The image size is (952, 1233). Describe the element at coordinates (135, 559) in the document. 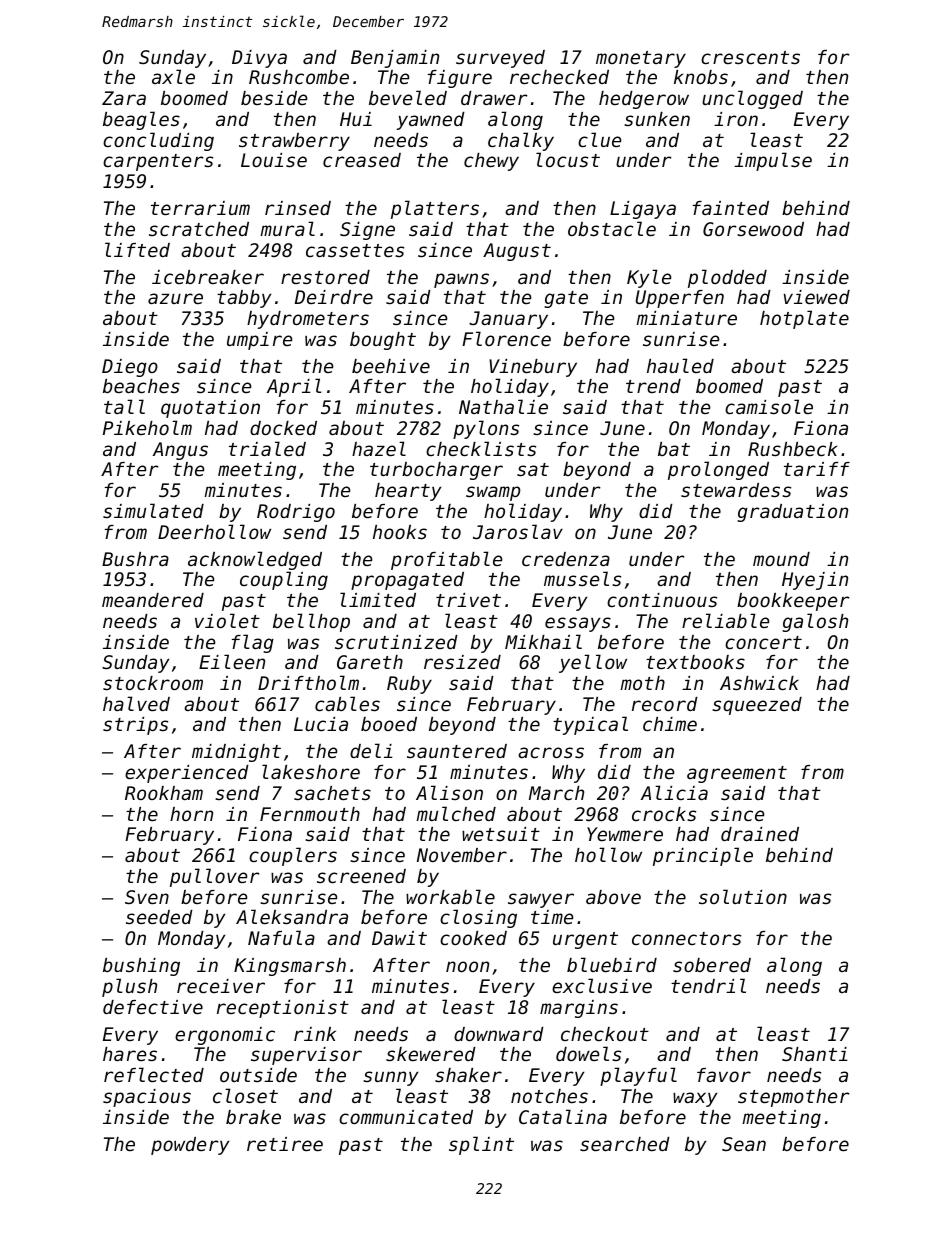

I see `Bushra` at that location.
